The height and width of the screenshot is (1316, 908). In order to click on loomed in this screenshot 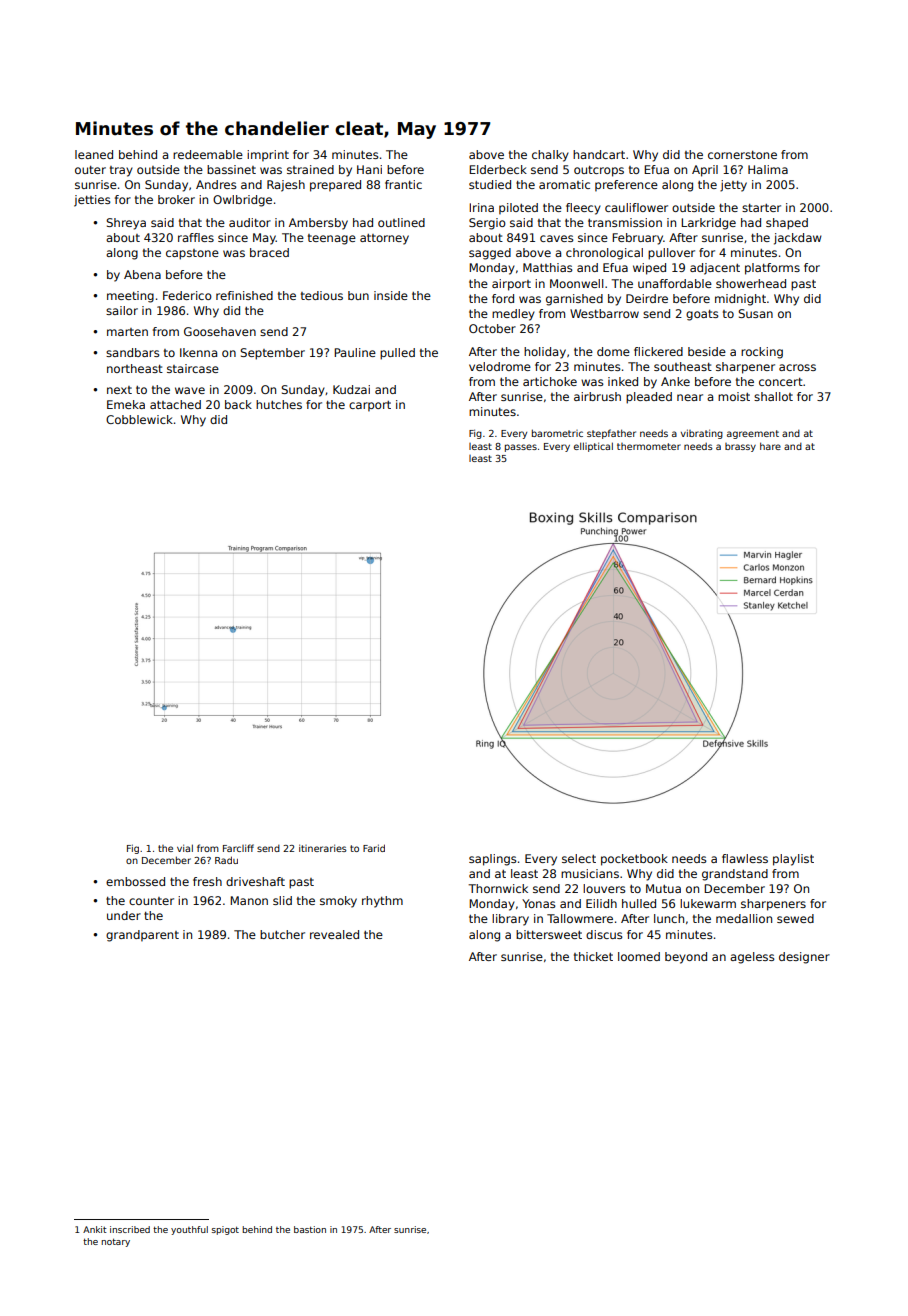, I will do `click(639, 956)`.
